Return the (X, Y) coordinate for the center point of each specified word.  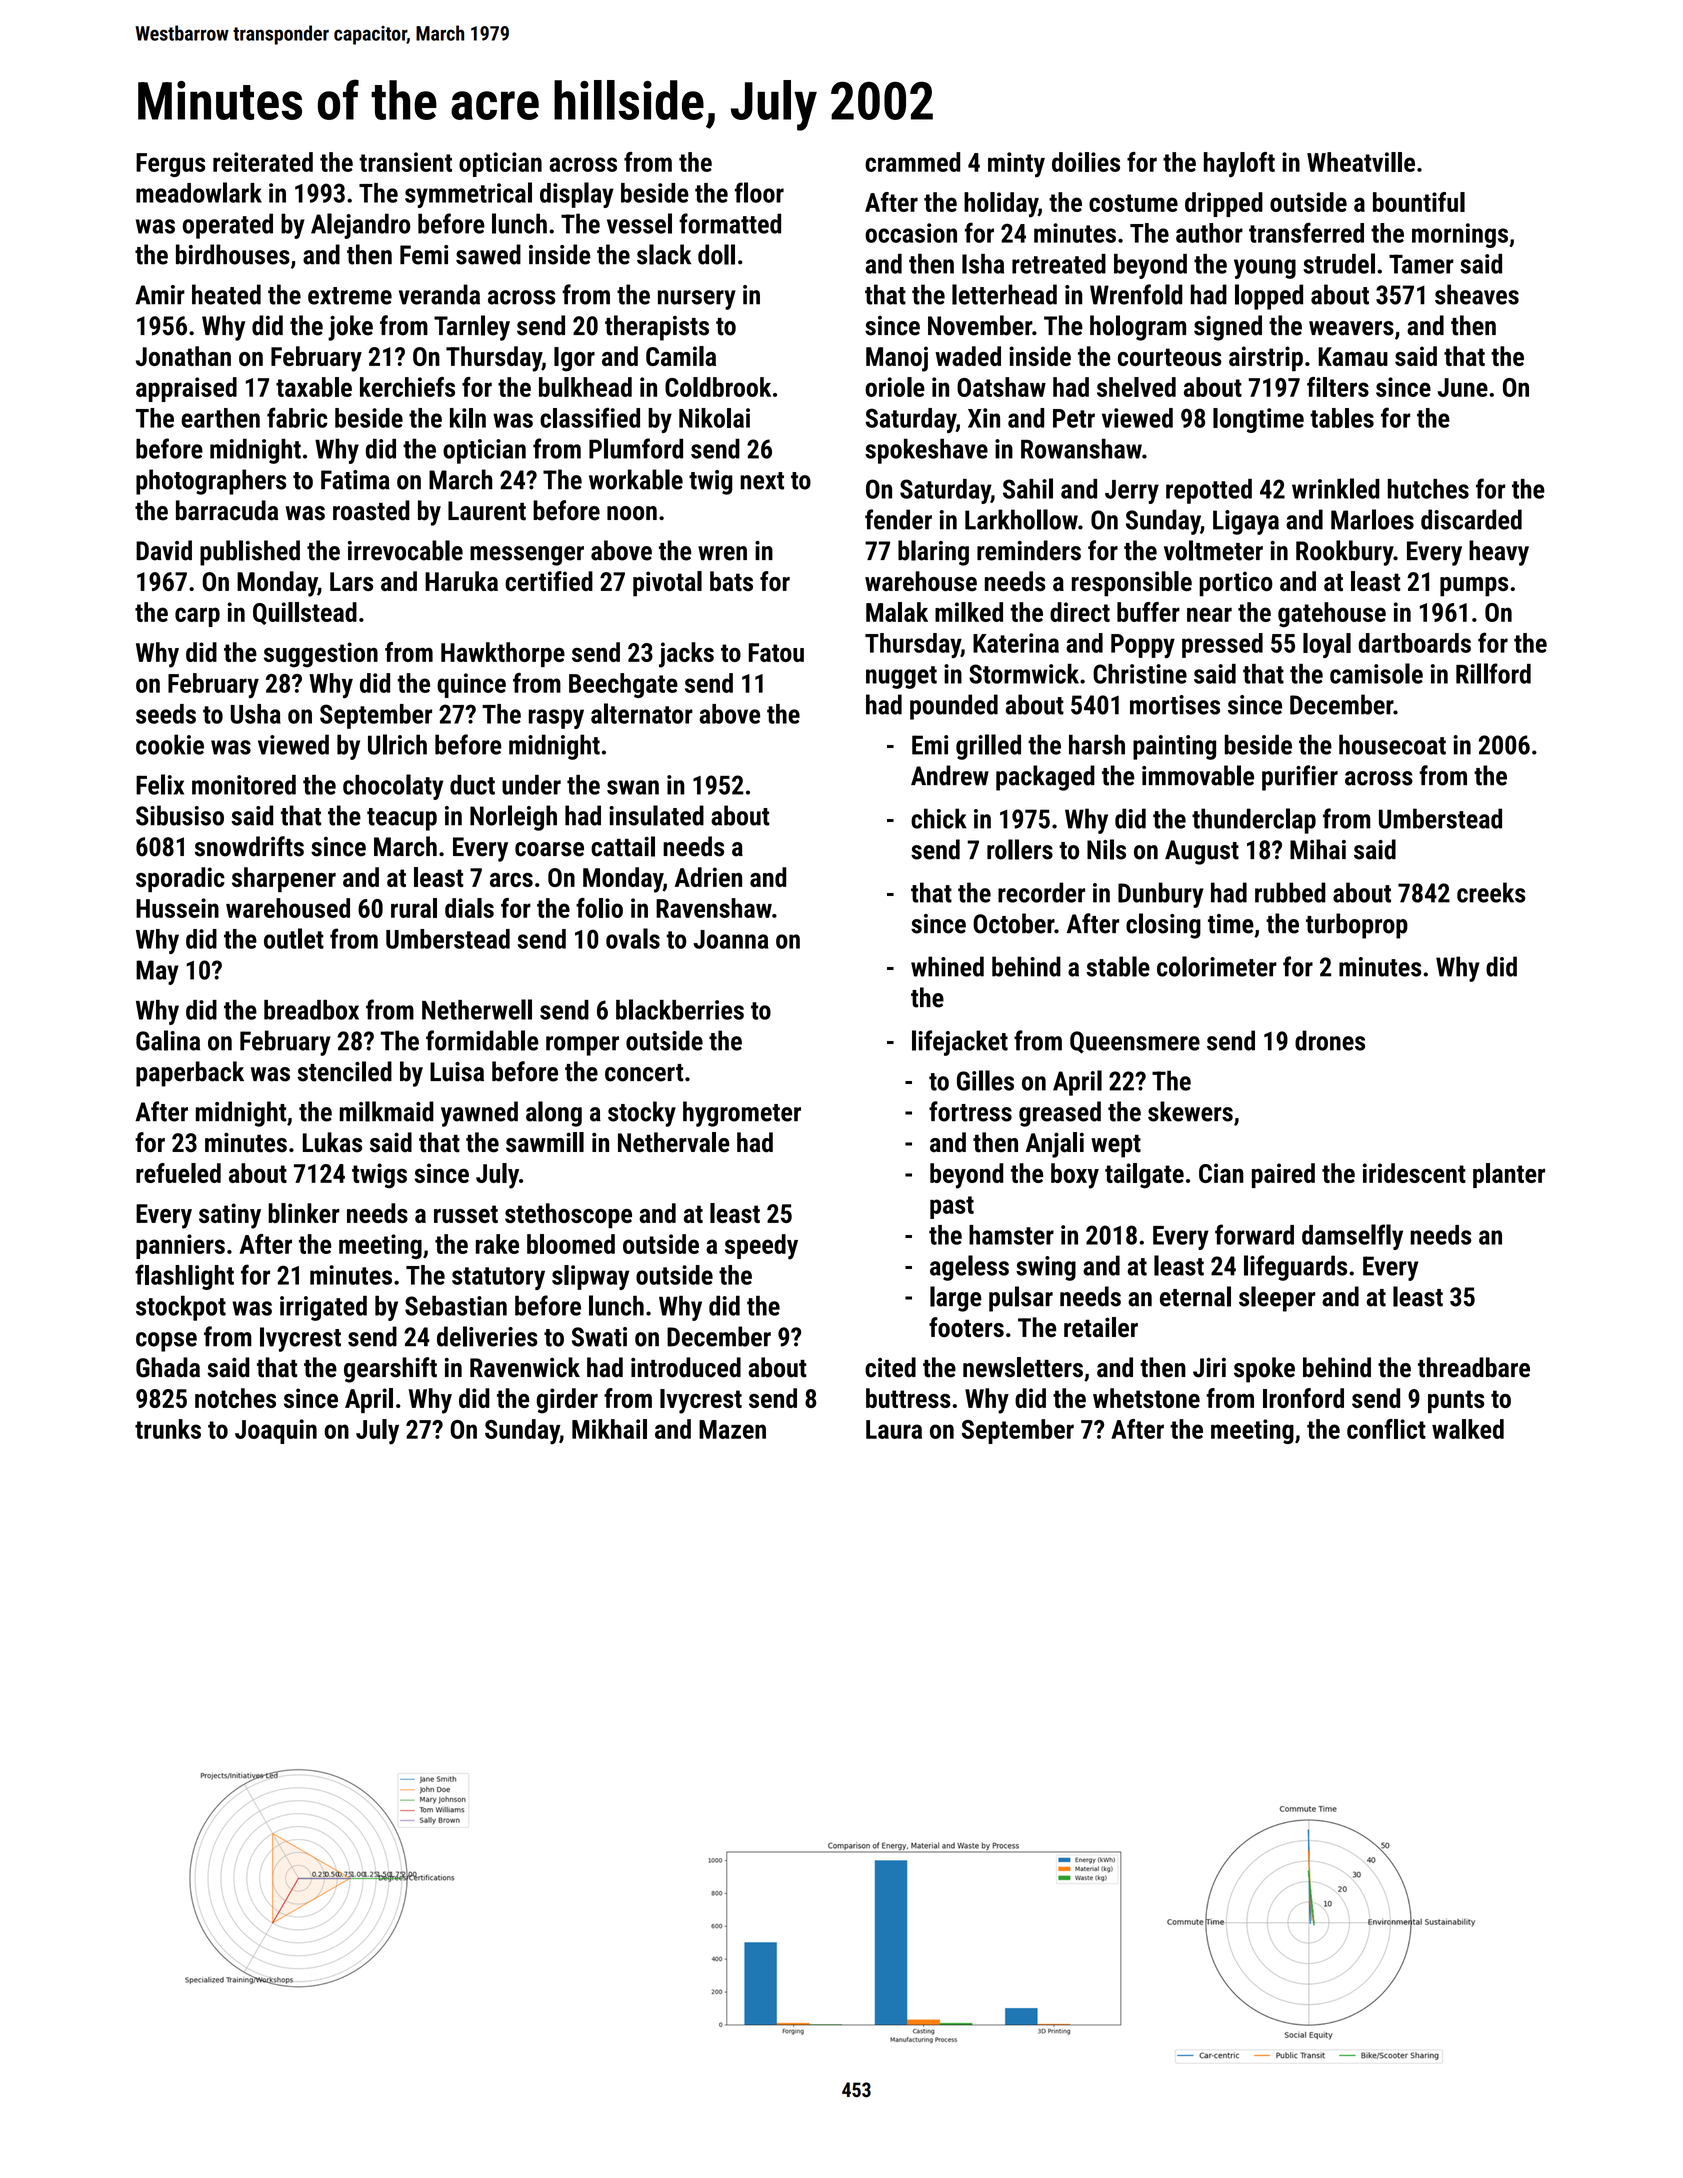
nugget (901, 677)
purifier (1300, 778)
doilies (1086, 162)
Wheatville (1361, 162)
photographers (211, 482)
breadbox (311, 1010)
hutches (1428, 489)
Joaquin (276, 1431)
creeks (1491, 892)
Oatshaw (1001, 387)
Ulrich (397, 744)
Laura (894, 1429)
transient (405, 162)
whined (947, 966)
